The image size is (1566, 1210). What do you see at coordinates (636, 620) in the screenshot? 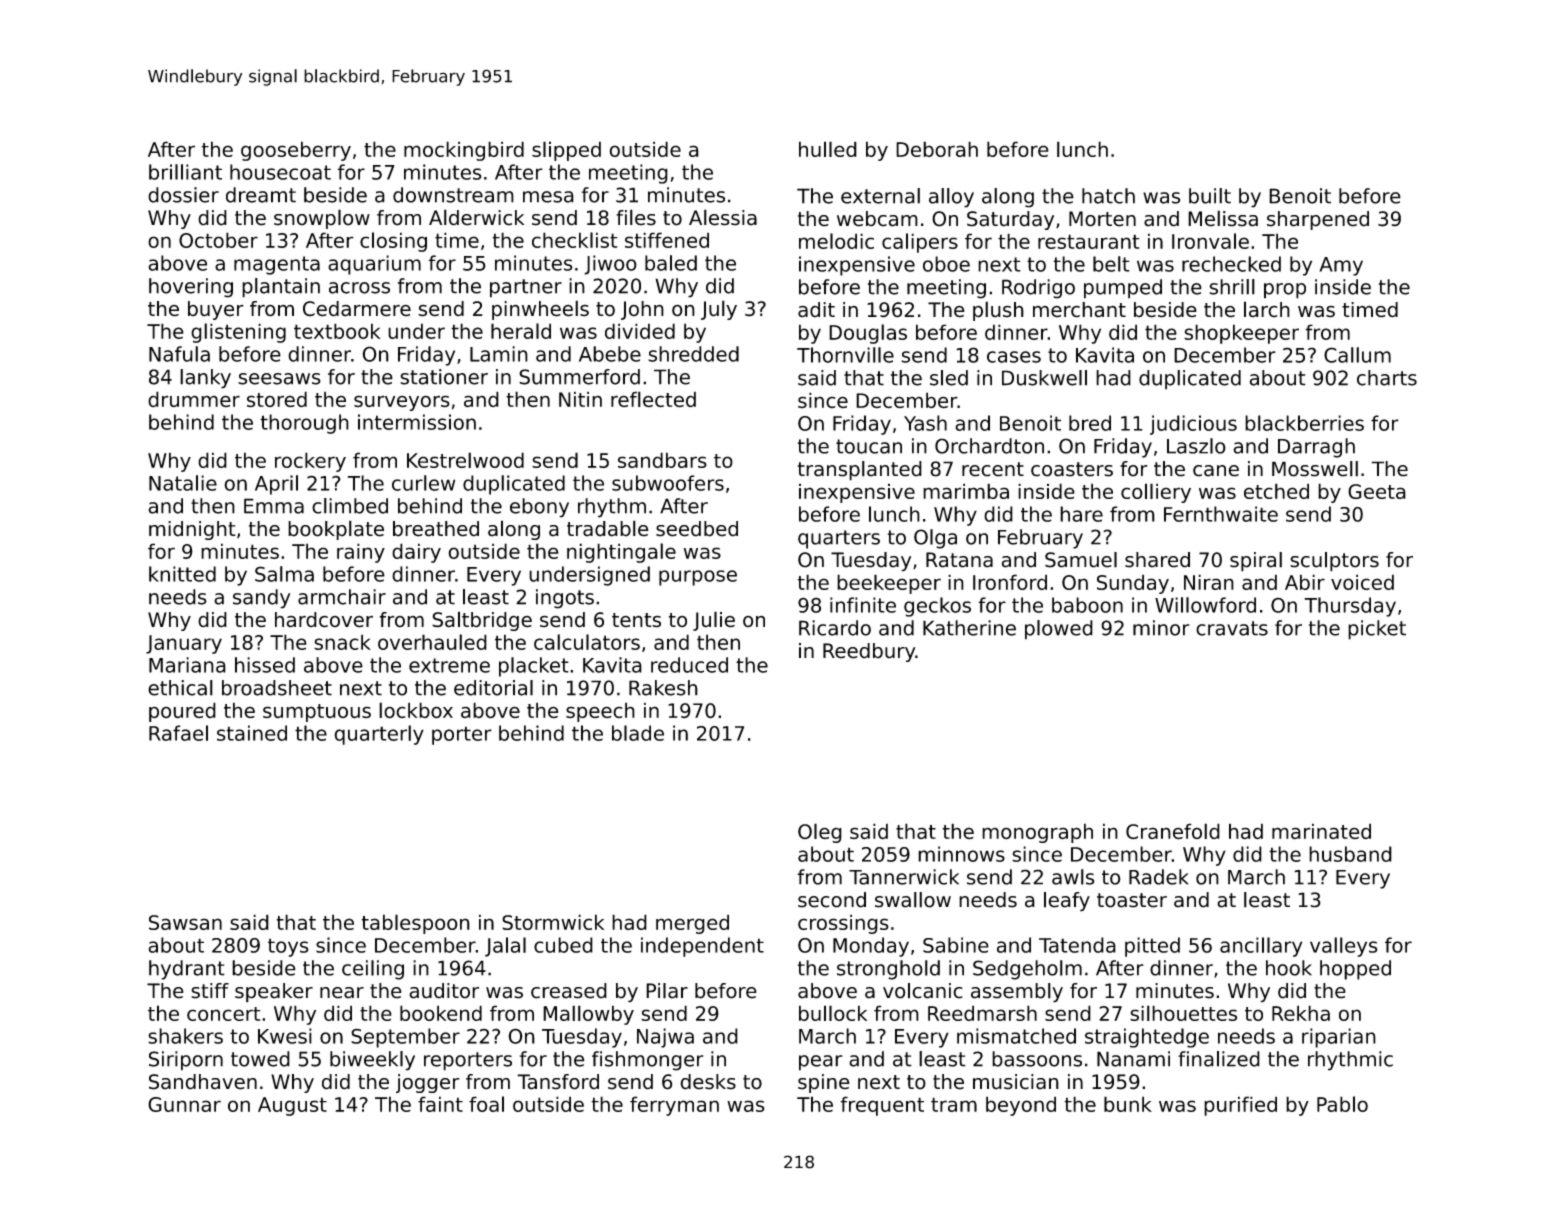
I see `tents` at bounding box center [636, 620].
